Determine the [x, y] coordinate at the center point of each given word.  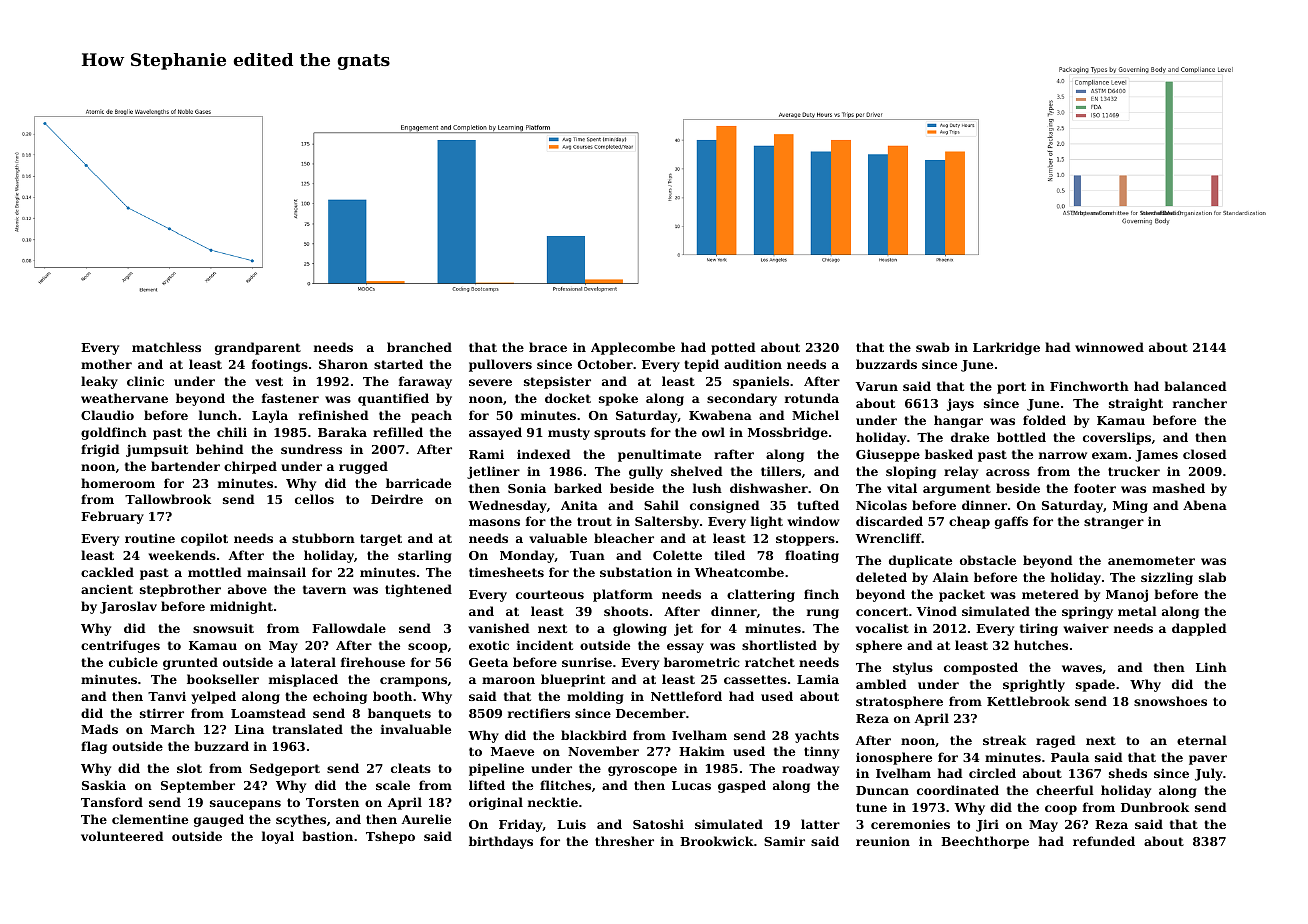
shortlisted [779, 645]
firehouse [373, 662]
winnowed [1109, 347]
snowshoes [1170, 701]
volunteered [122, 836]
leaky [99, 382]
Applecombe [633, 348]
